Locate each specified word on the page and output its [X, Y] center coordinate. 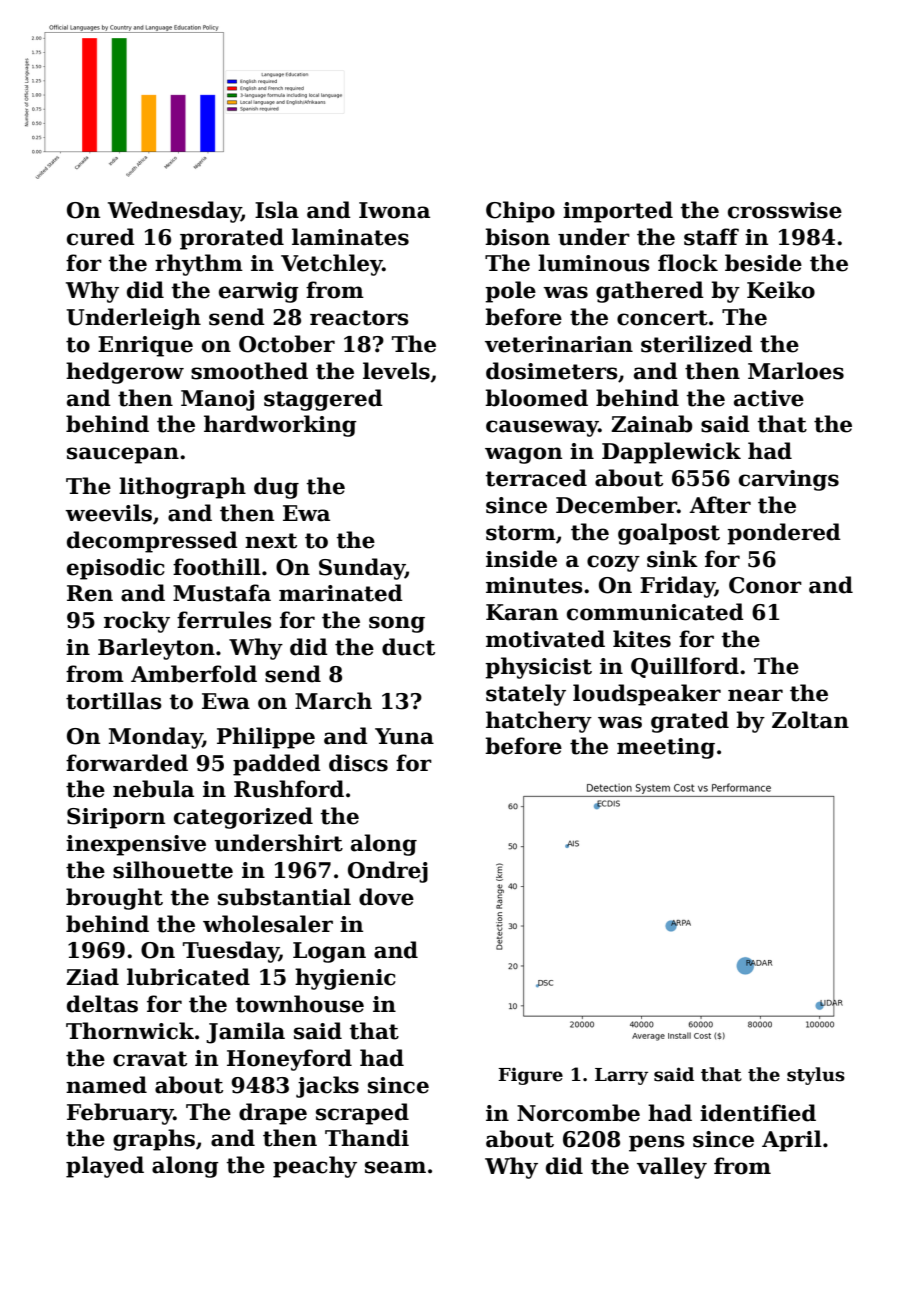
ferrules [224, 620]
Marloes [796, 371]
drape [273, 1114]
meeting [666, 748]
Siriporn [116, 818]
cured [101, 237]
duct [408, 647]
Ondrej [388, 872]
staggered [323, 400]
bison [517, 237]
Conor [765, 585]
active [769, 398]
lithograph [182, 488]
